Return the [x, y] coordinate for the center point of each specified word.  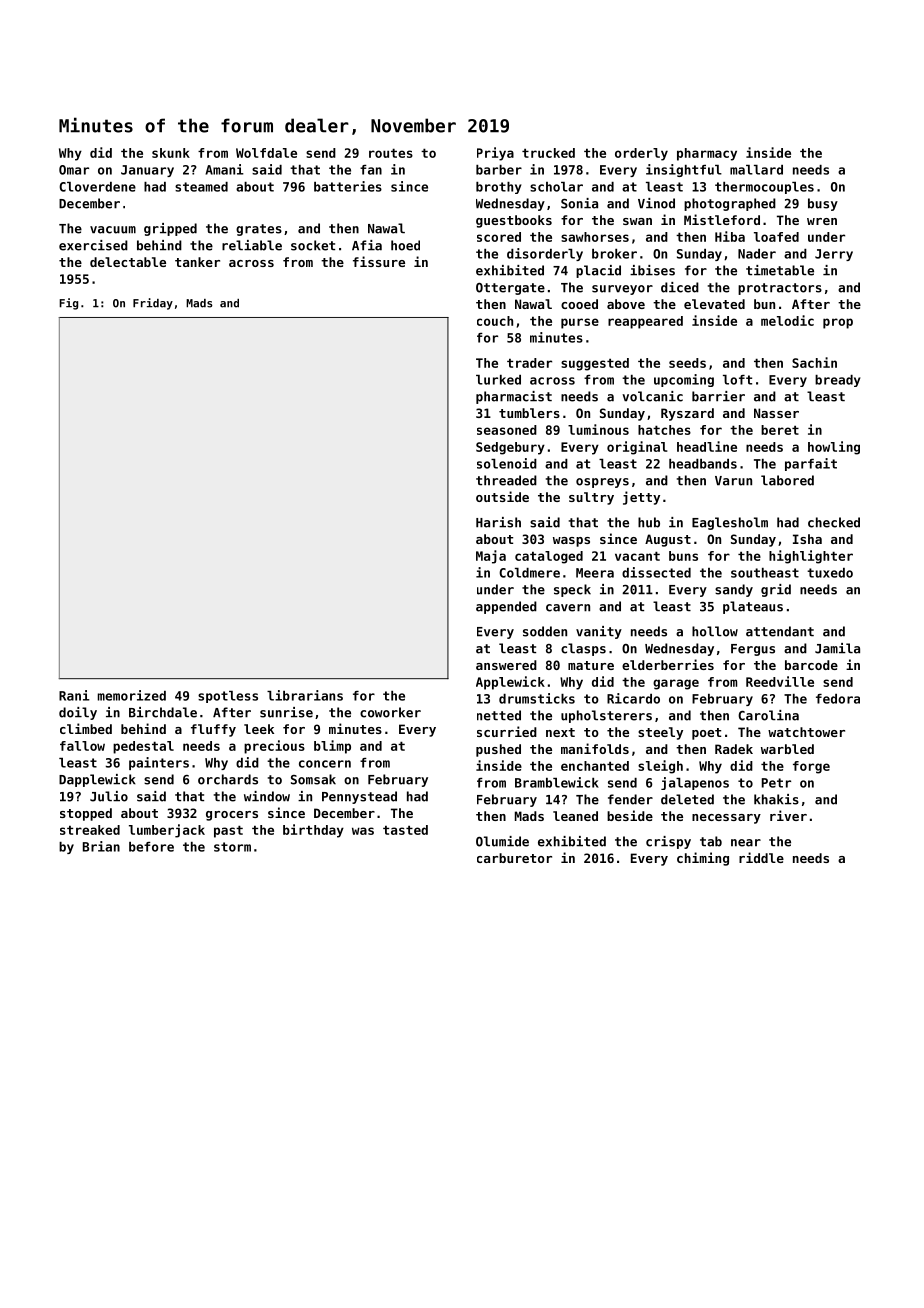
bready [838, 381]
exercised [93, 245]
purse [580, 323]
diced [680, 287]
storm [232, 847]
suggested [595, 364]
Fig [68, 304]
